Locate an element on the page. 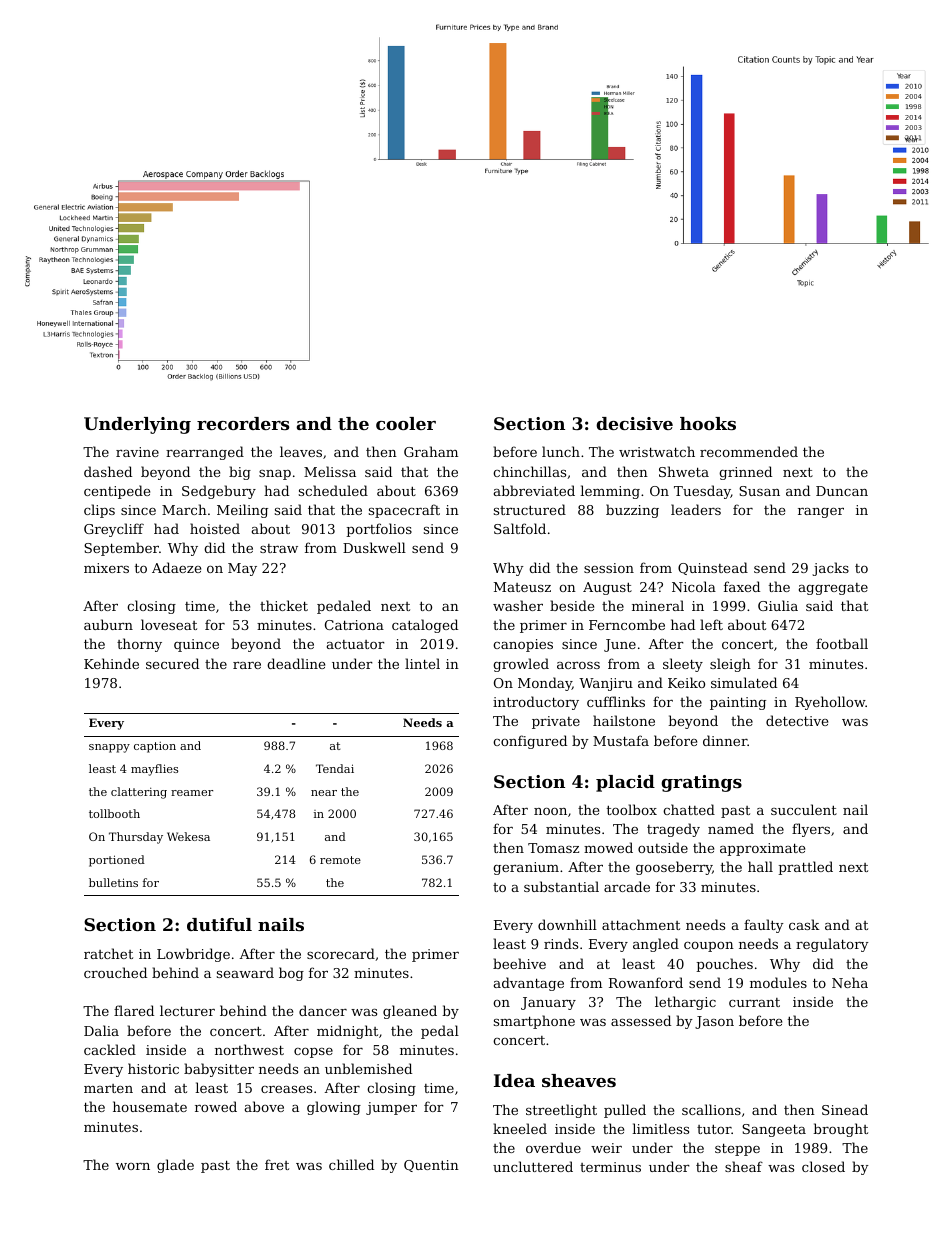 This document has width=952, height=1233. hooks is located at coordinates (708, 423).
